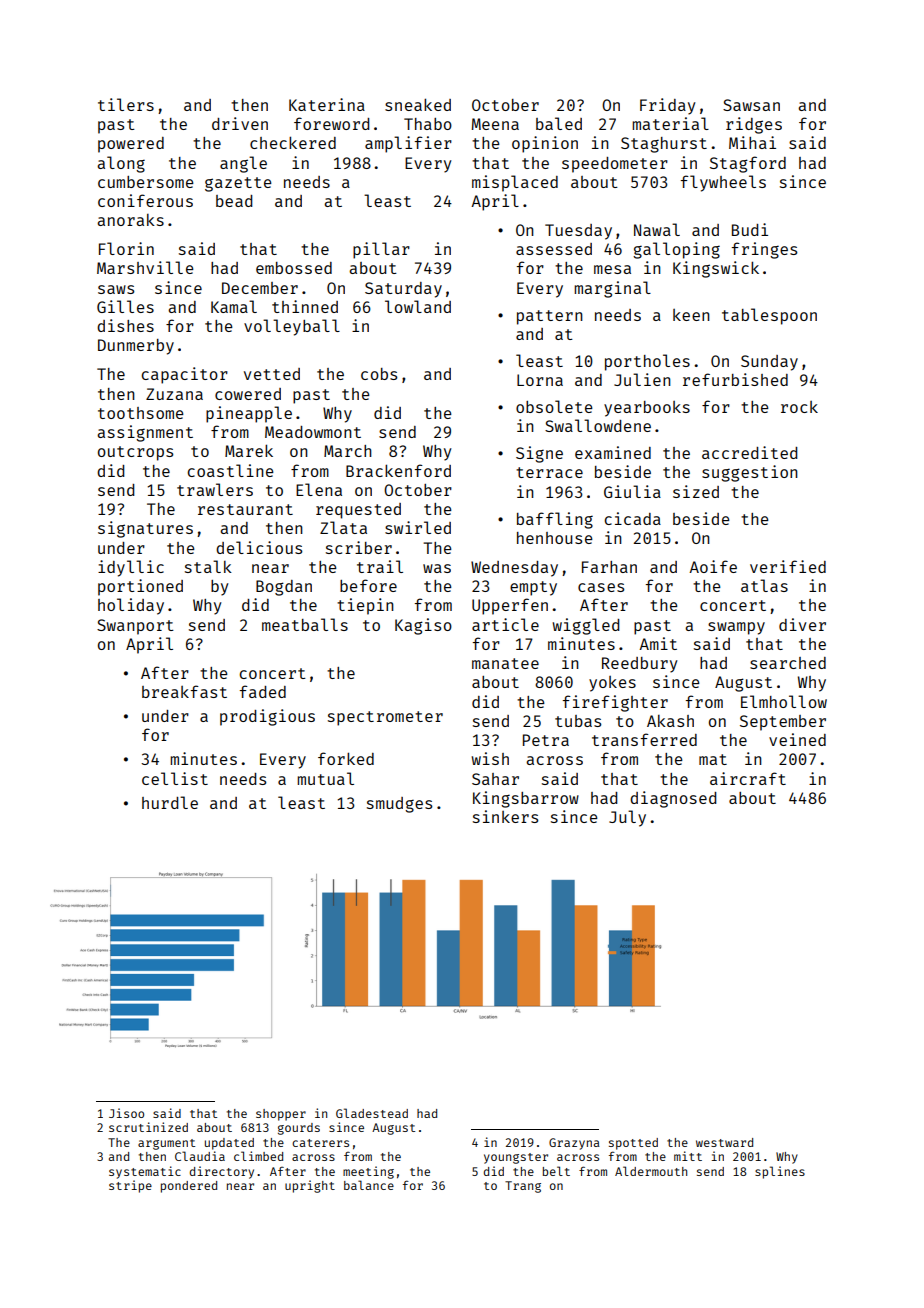 This image has height=1308, width=924. Describe the element at coordinates (240, 123) in the image. I see `driven` at that location.
